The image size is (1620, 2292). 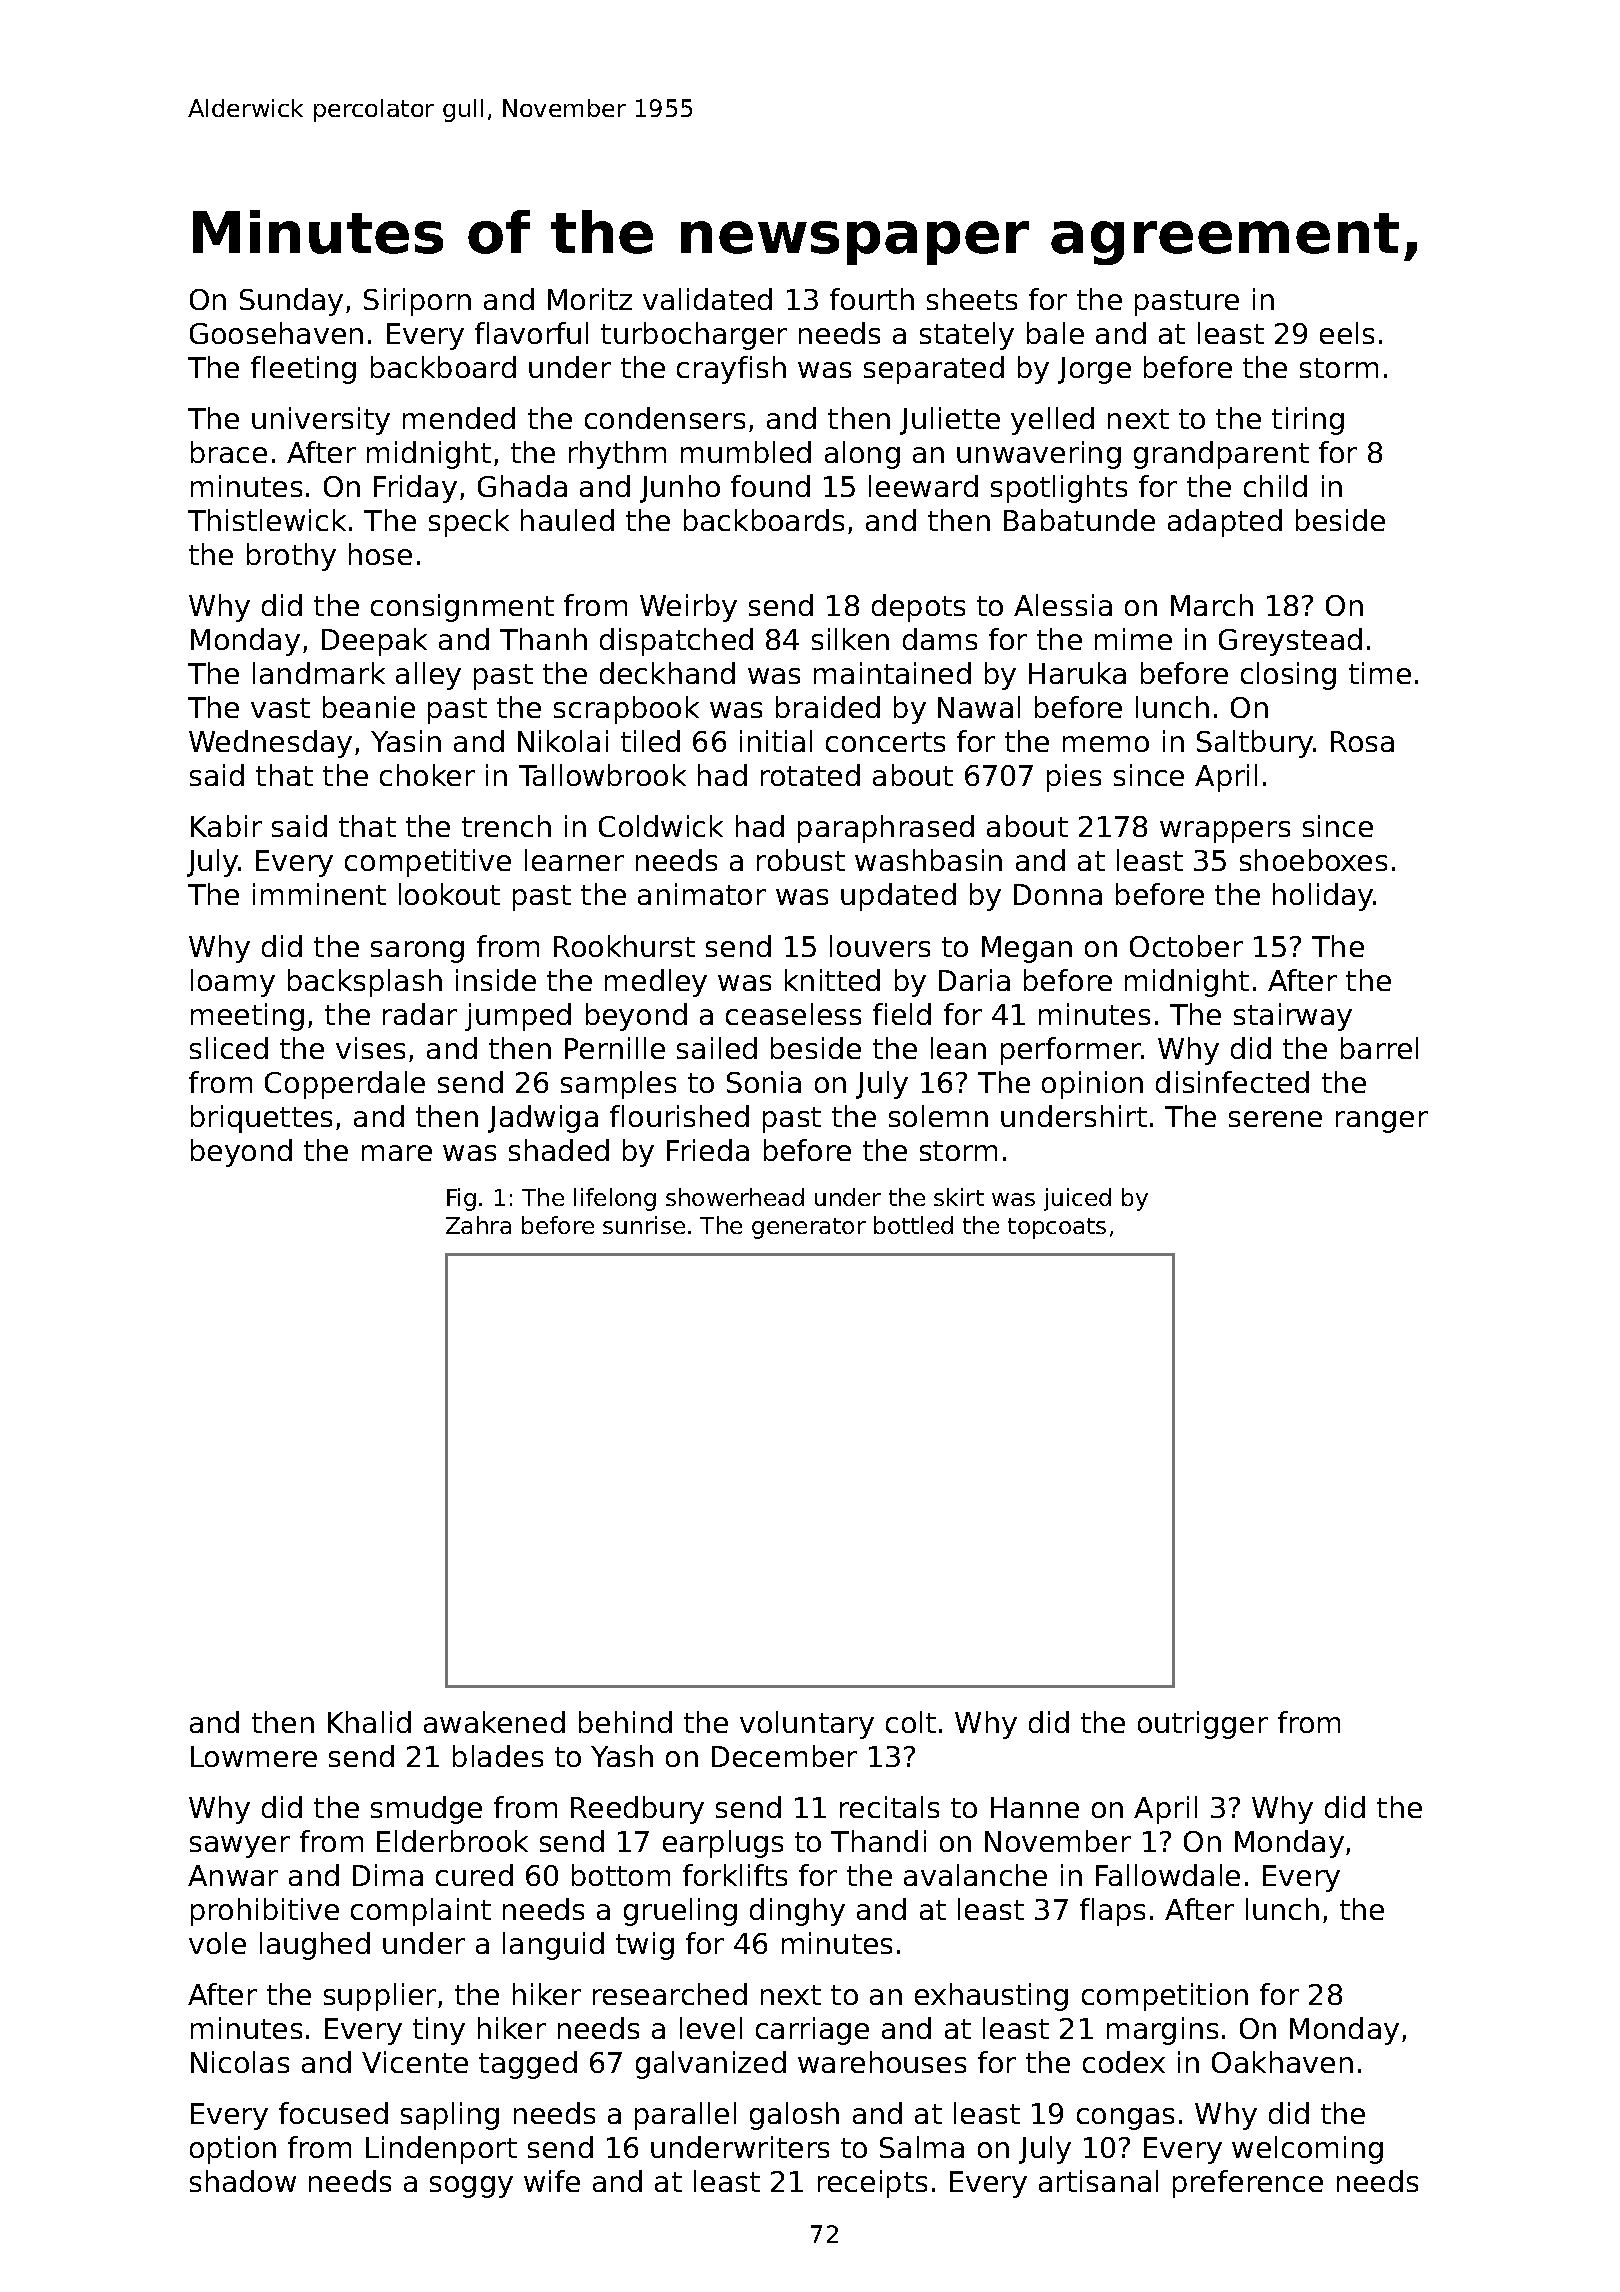 What do you see at coordinates (1077, 1199) in the screenshot?
I see `juiced` at bounding box center [1077, 1199].
